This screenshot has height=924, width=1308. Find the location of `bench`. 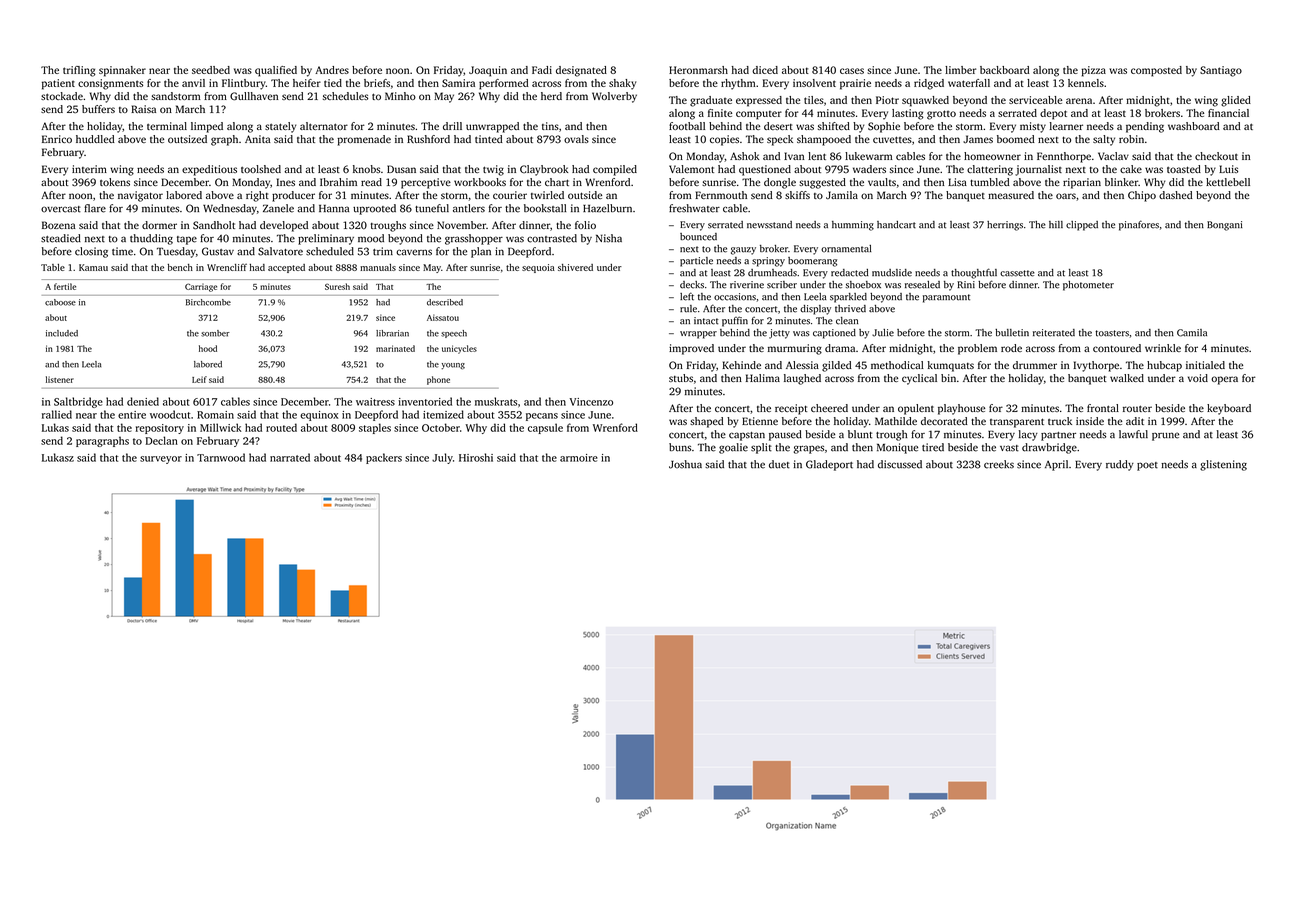

bench is located at coordinates (180, 267).
